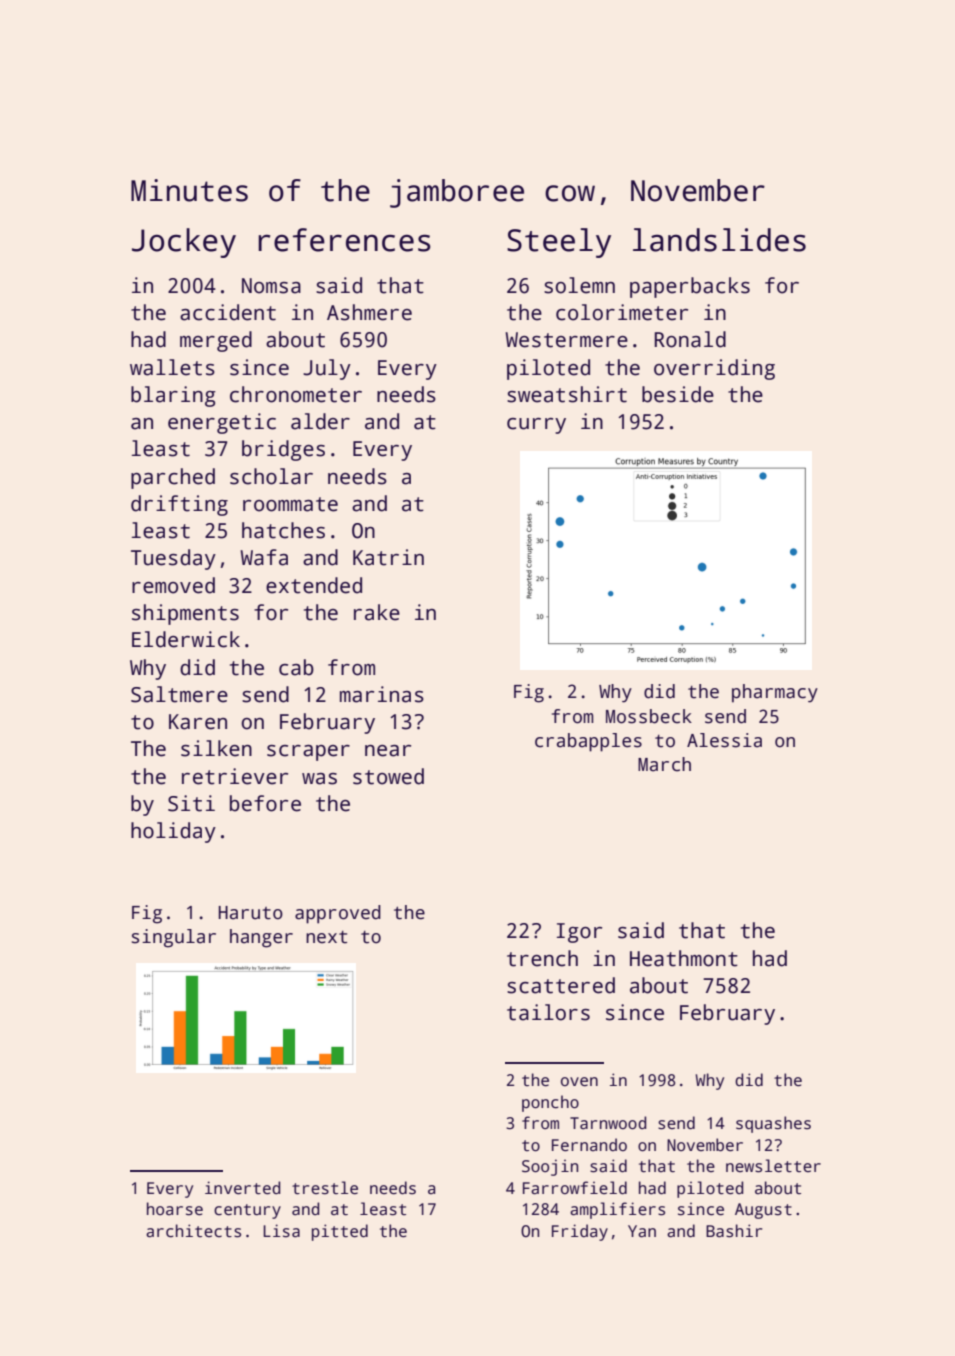  I want to click on architects, so click(193, 1231).
